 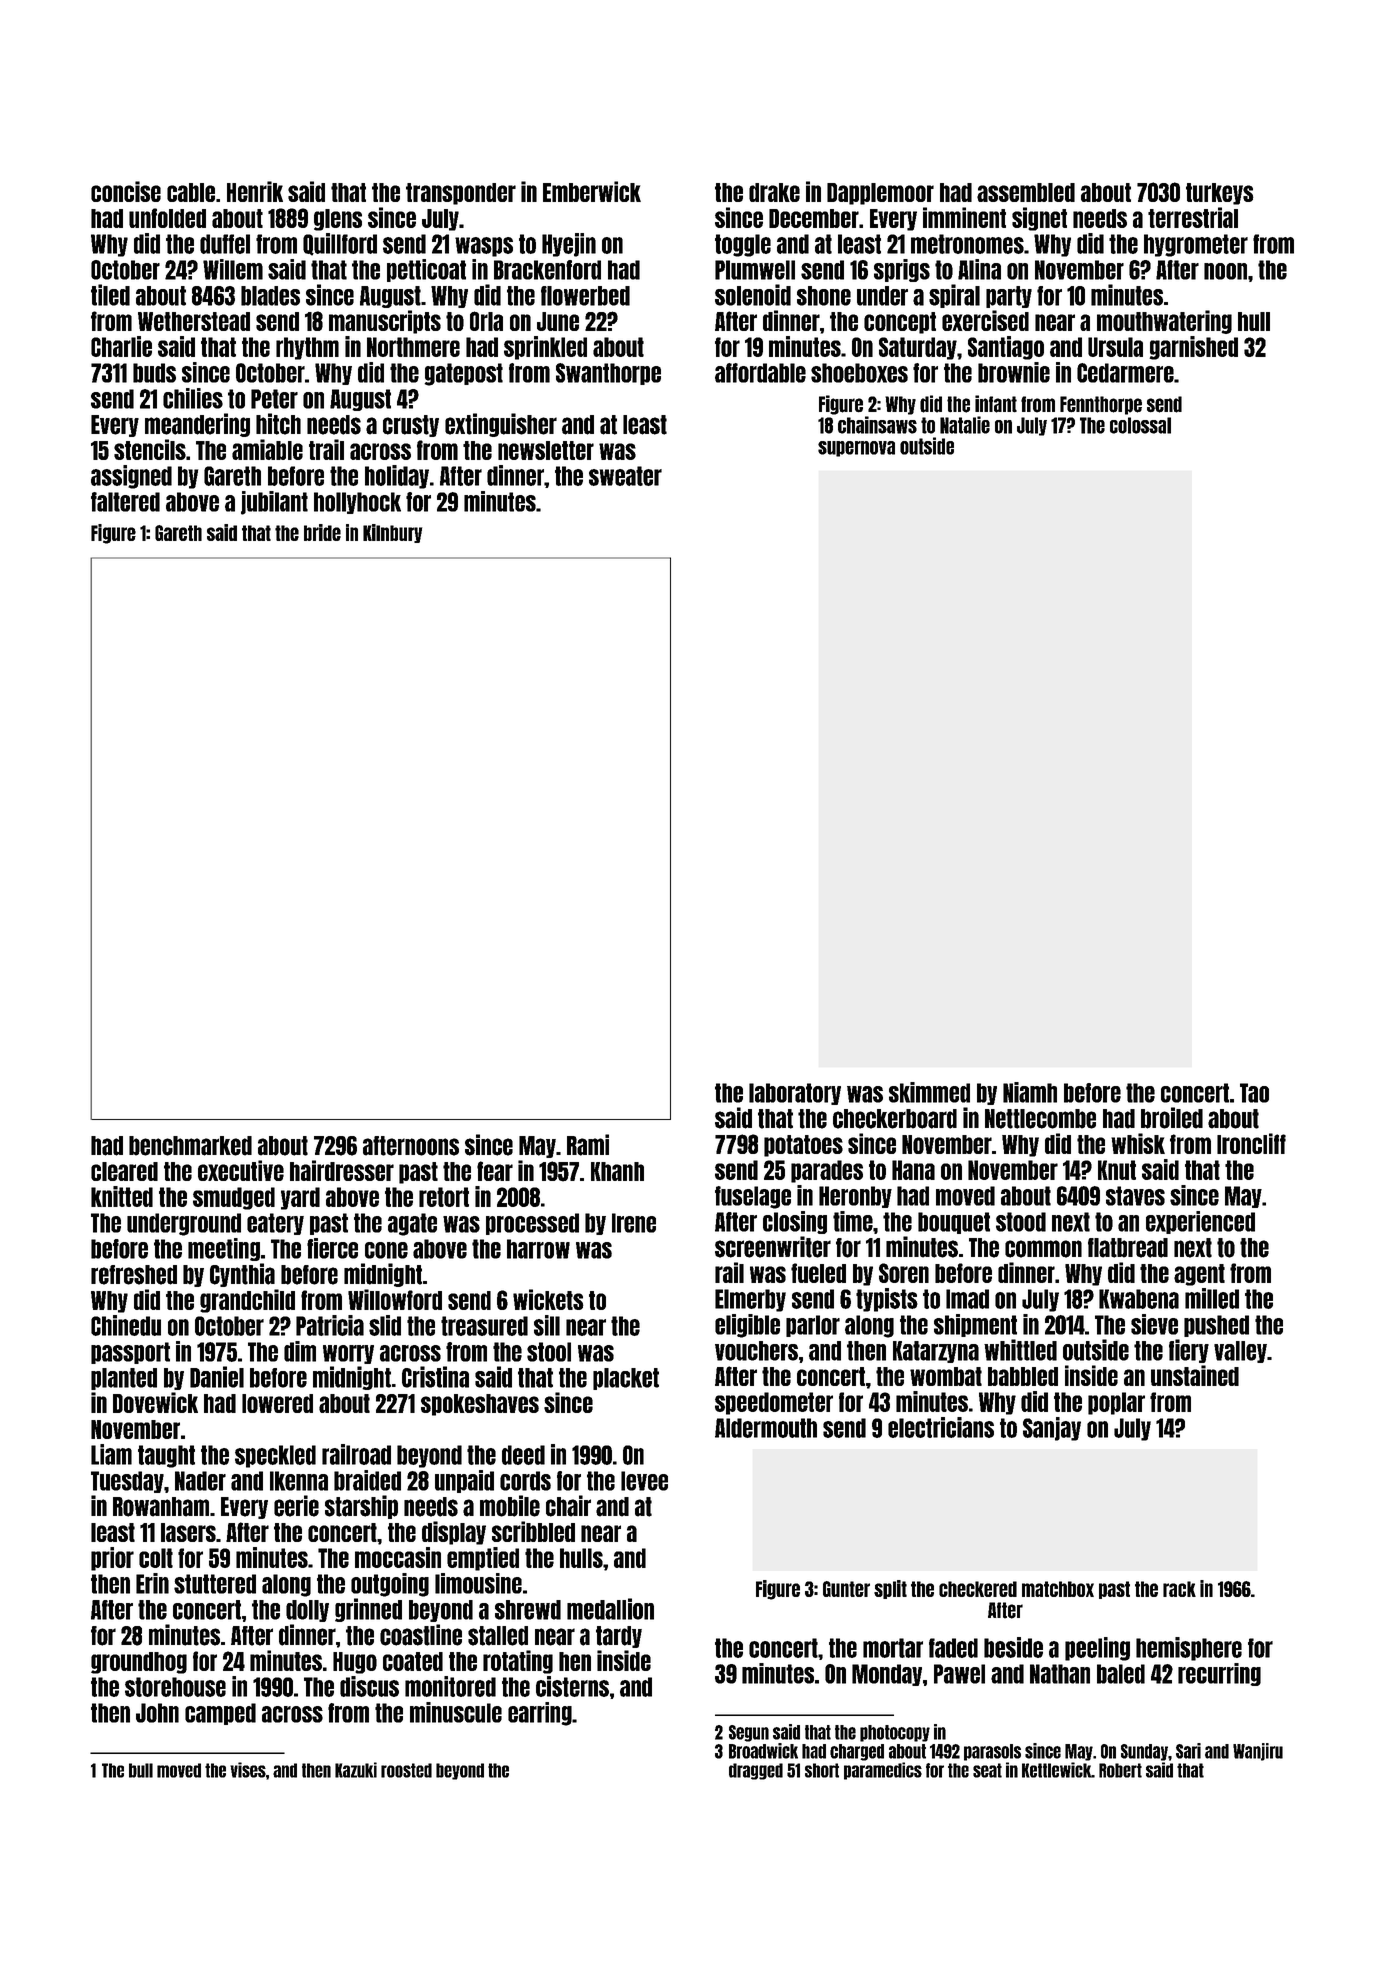 I want to click on common, so click(x=1043, y=1249).
